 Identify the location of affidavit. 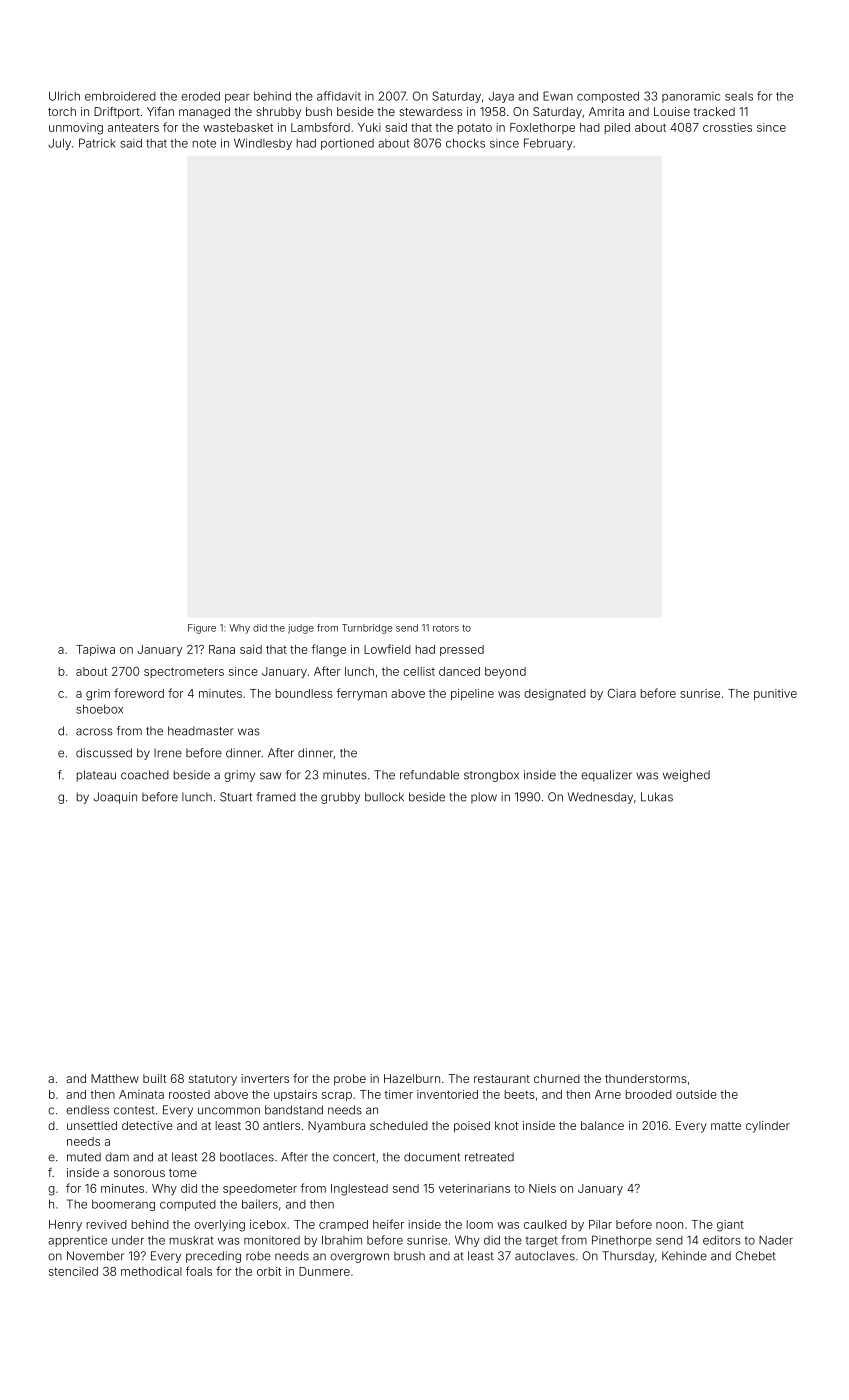
(339, 96).
